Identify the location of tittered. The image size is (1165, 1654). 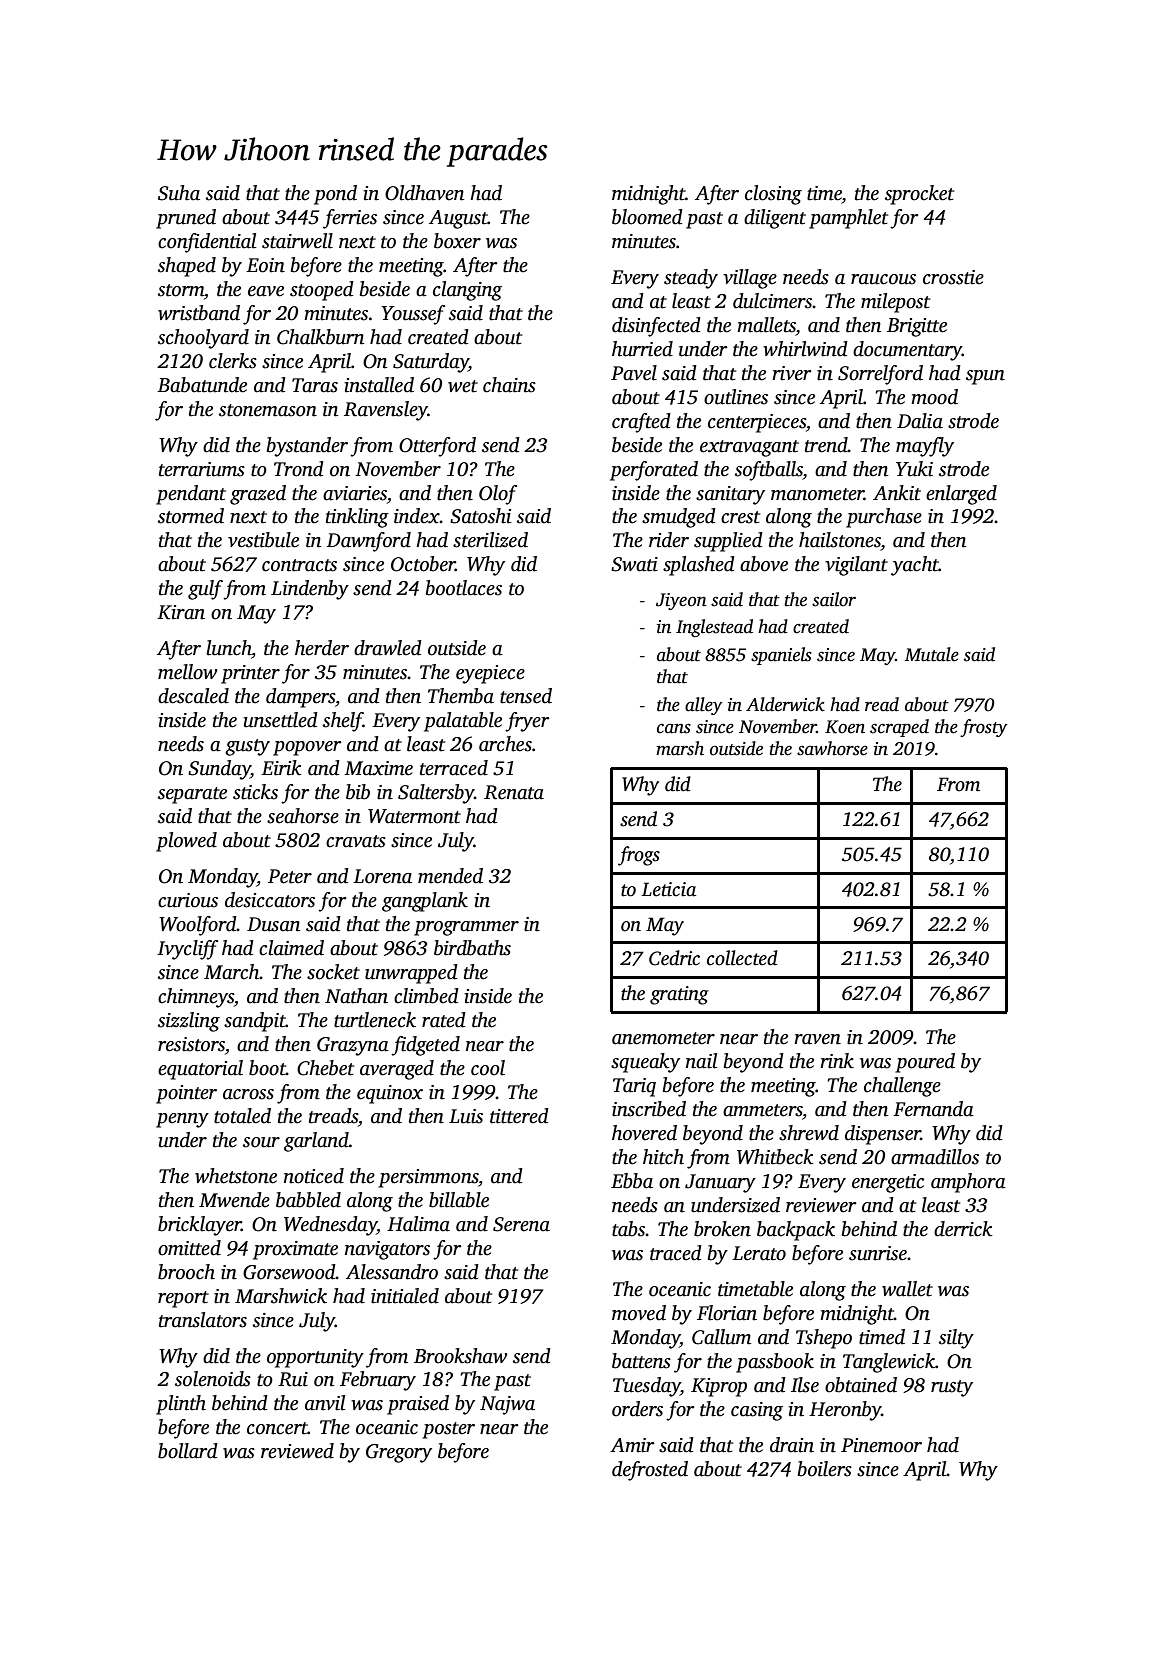
(519, 1116).
